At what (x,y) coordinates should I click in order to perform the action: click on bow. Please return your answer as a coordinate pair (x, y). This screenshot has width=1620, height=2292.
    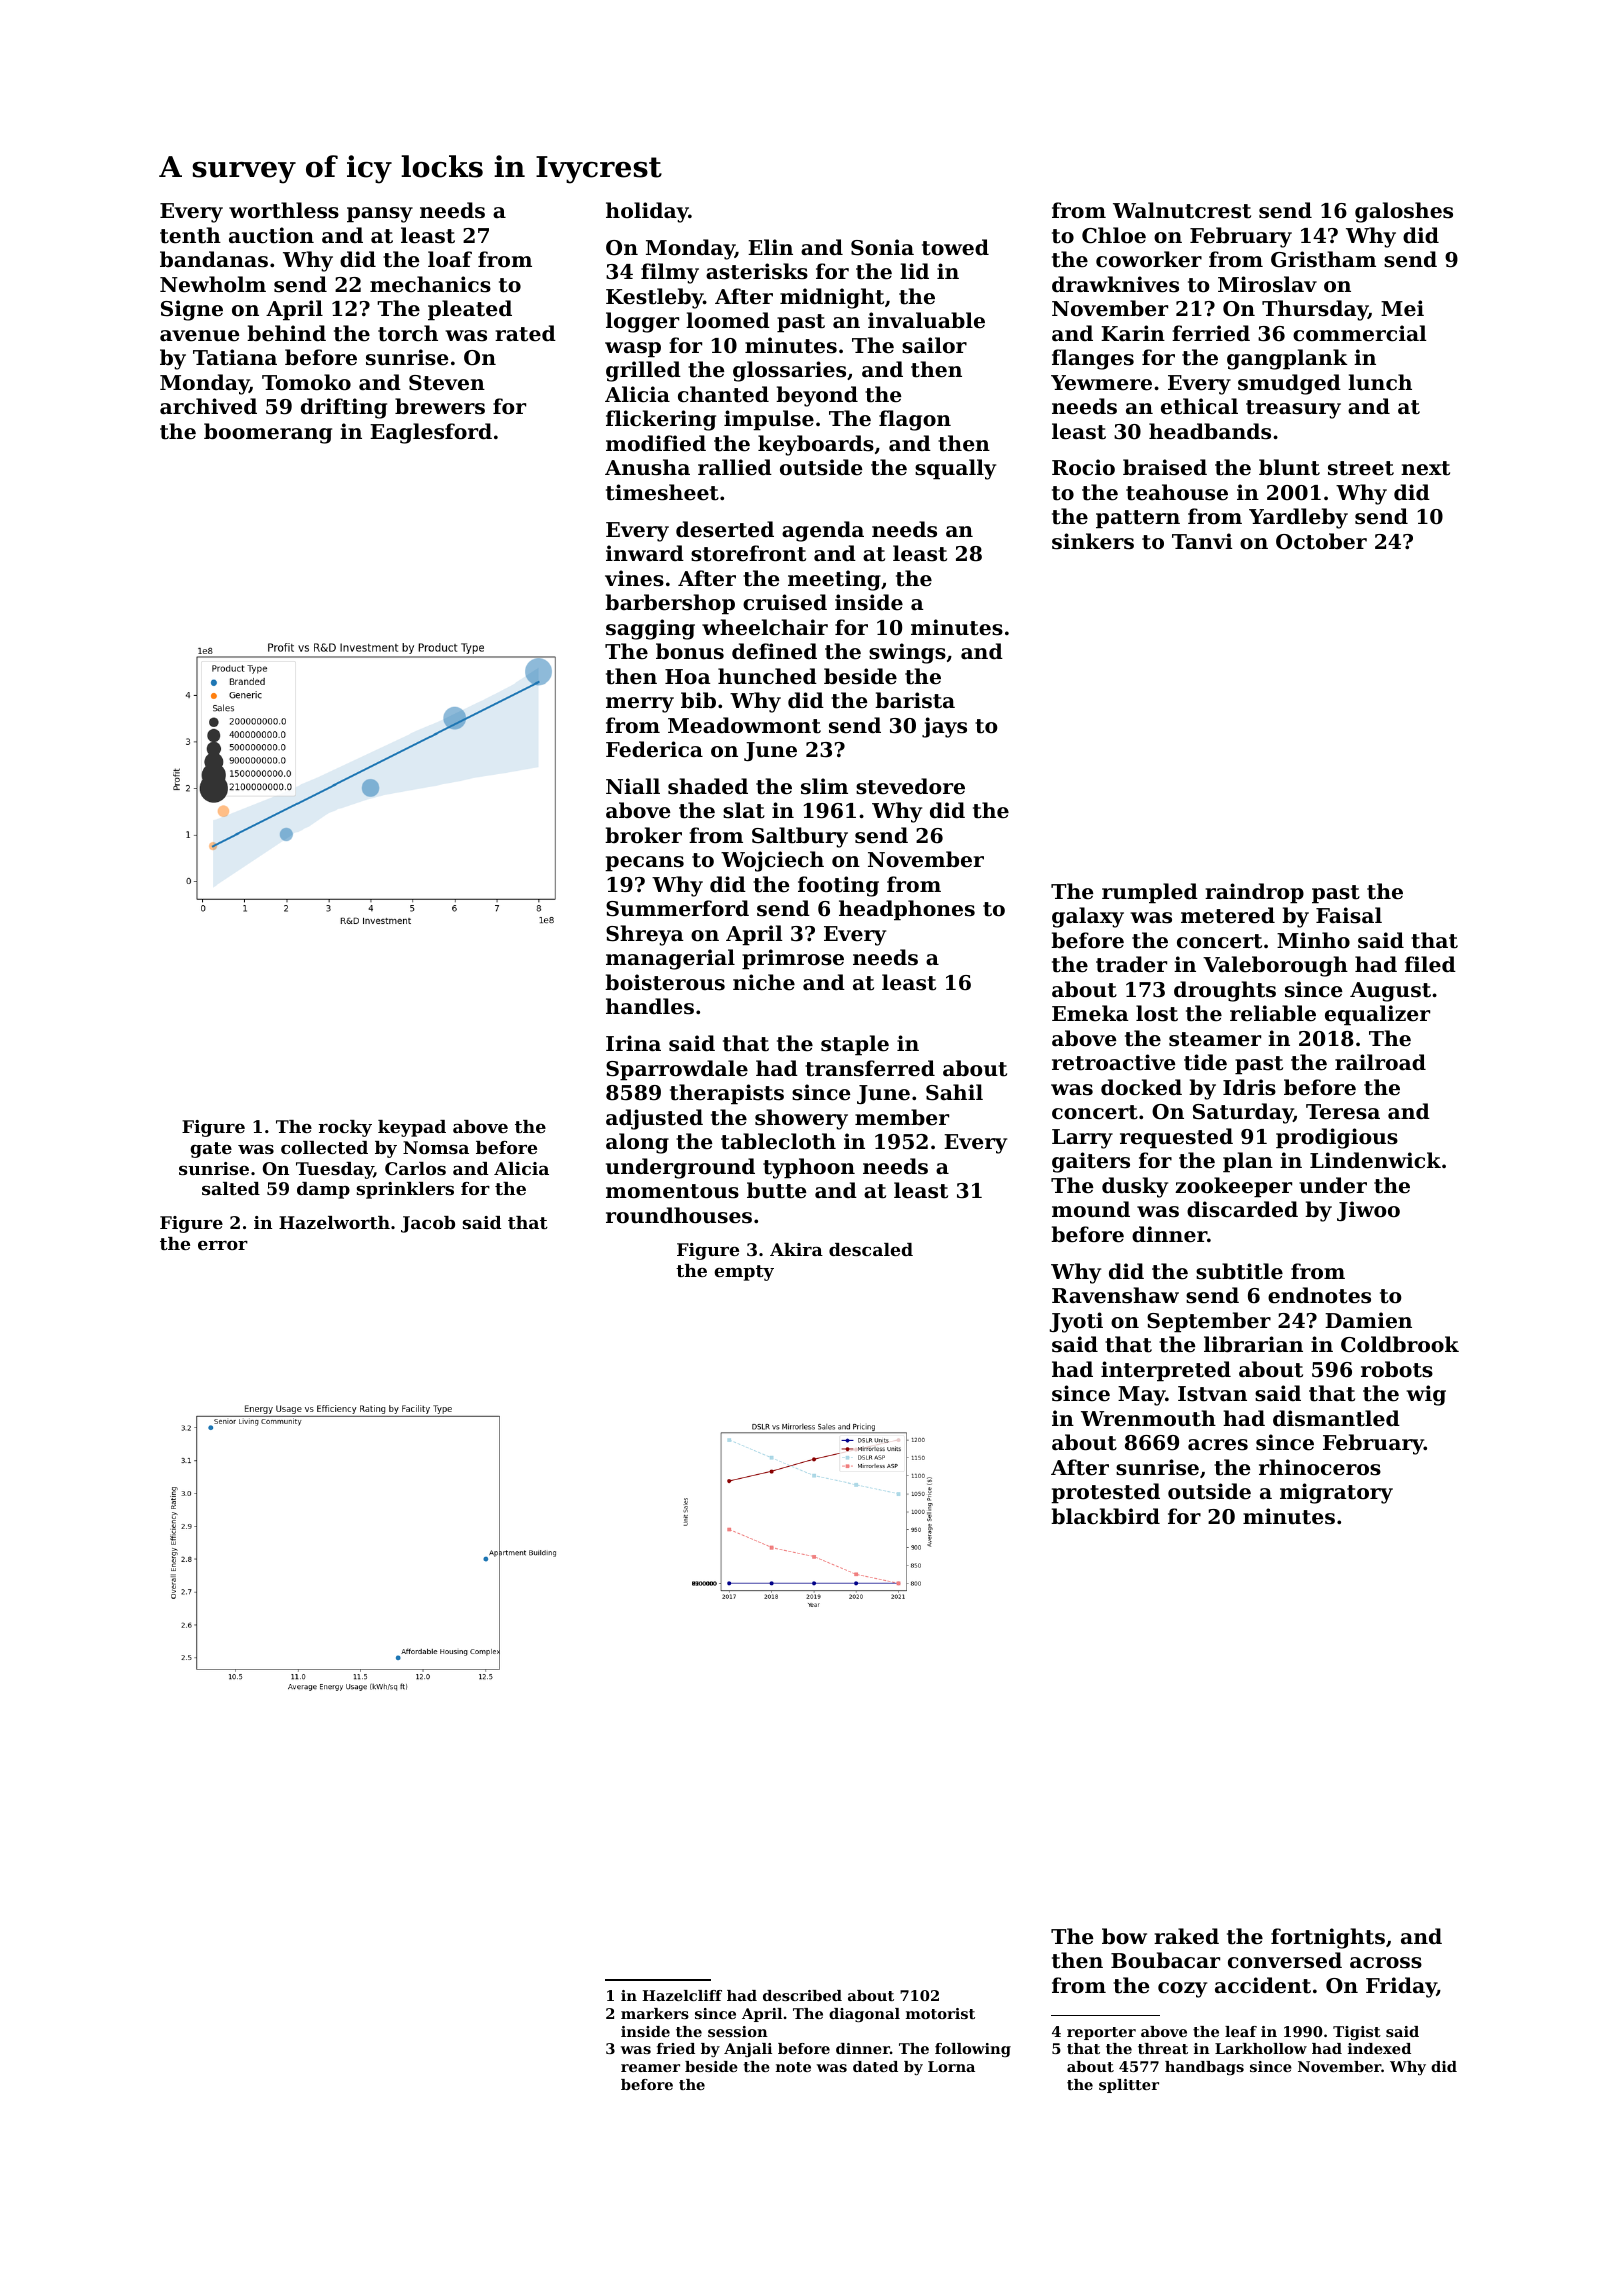
    Looking at the image, I should click on (1124, 1936).
